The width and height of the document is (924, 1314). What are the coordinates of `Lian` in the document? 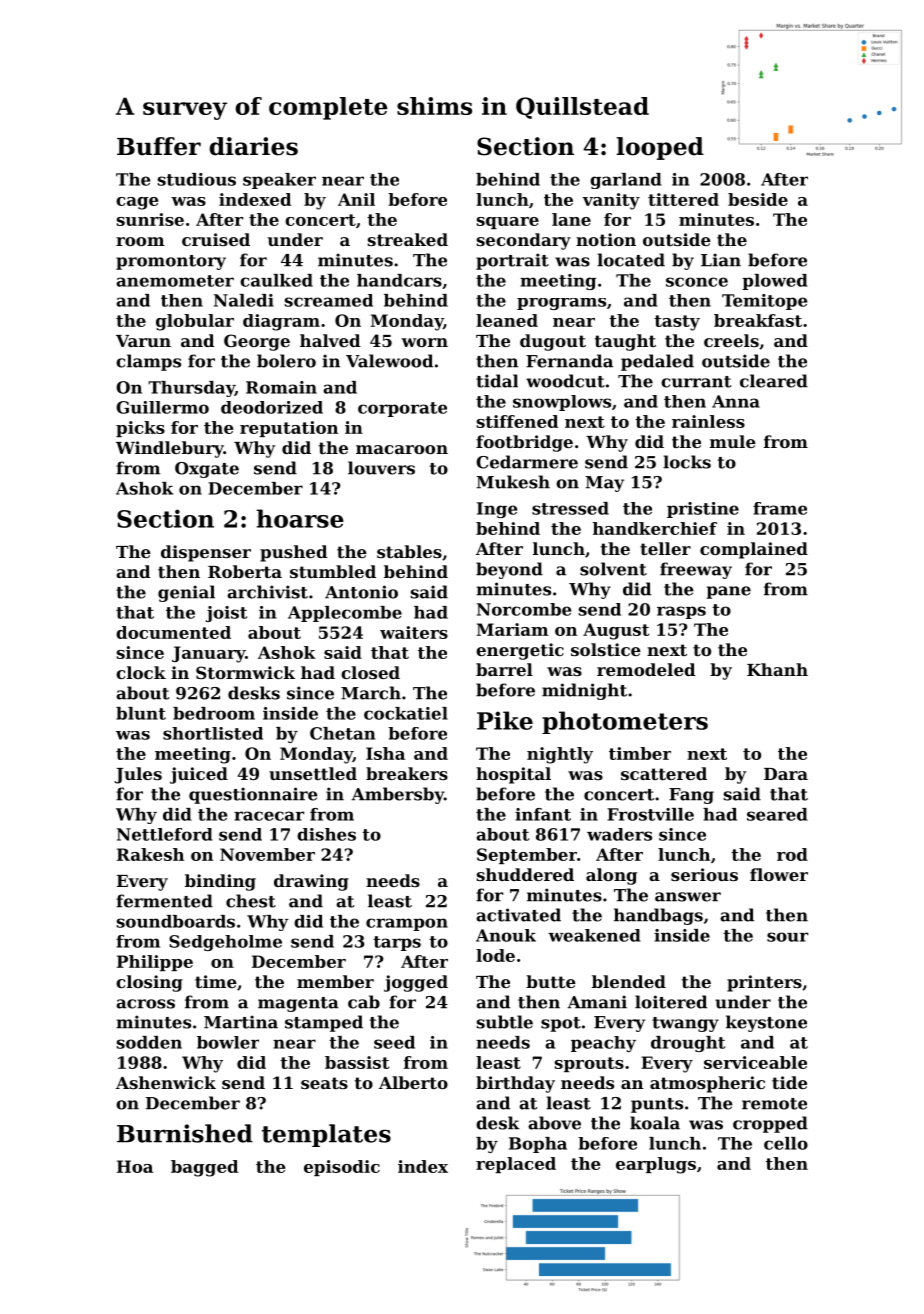 It's located at (721, 260).
